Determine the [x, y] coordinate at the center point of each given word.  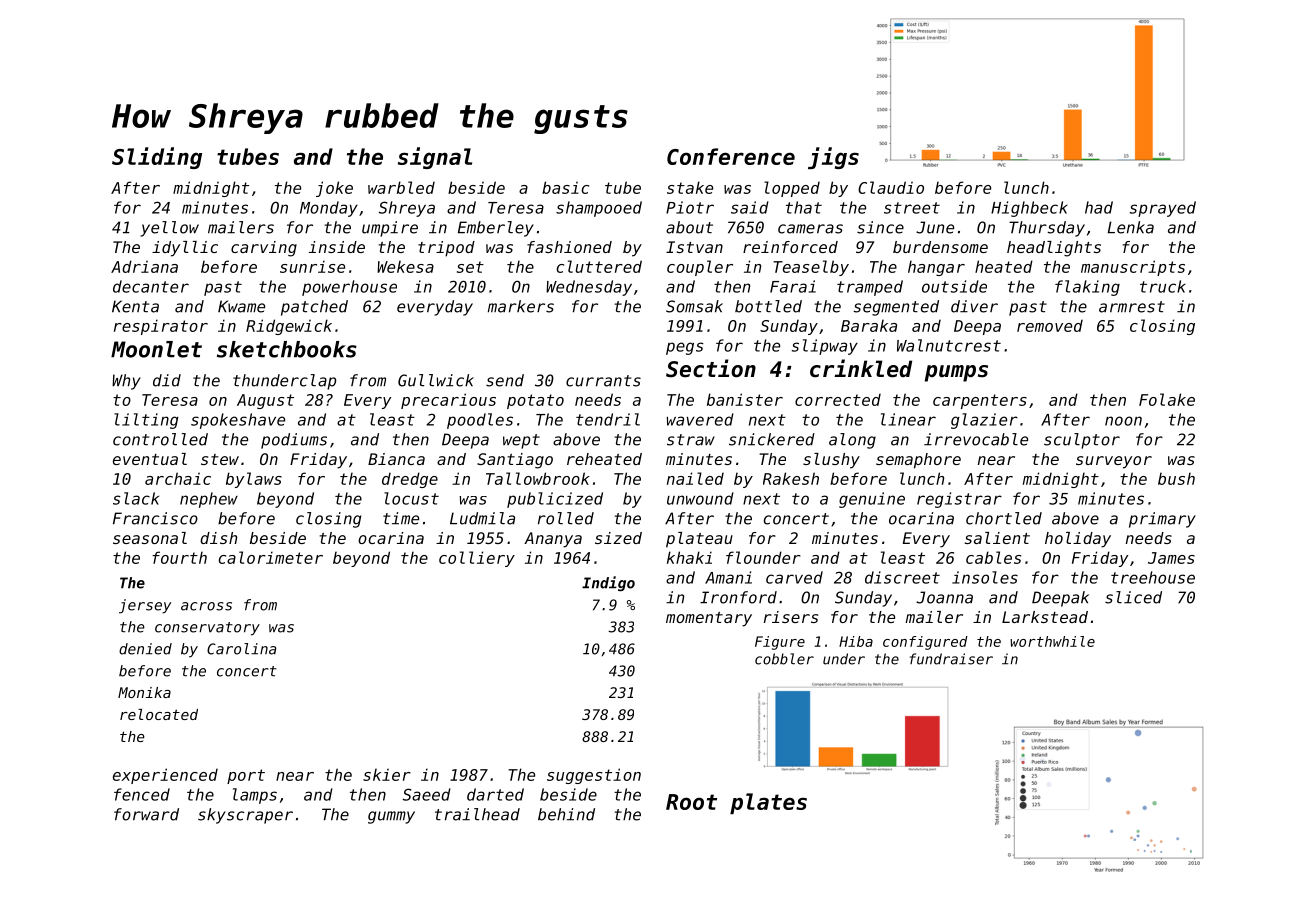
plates [768, 803]
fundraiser [951, 659]
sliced [1133, 597]
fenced [142, 794]
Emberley [496, 229]
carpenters [980, 401]
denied [145, 649]
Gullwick [436, 380]
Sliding [157, 158]
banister [745, 399]
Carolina [242, 649]
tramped [870, 288]
